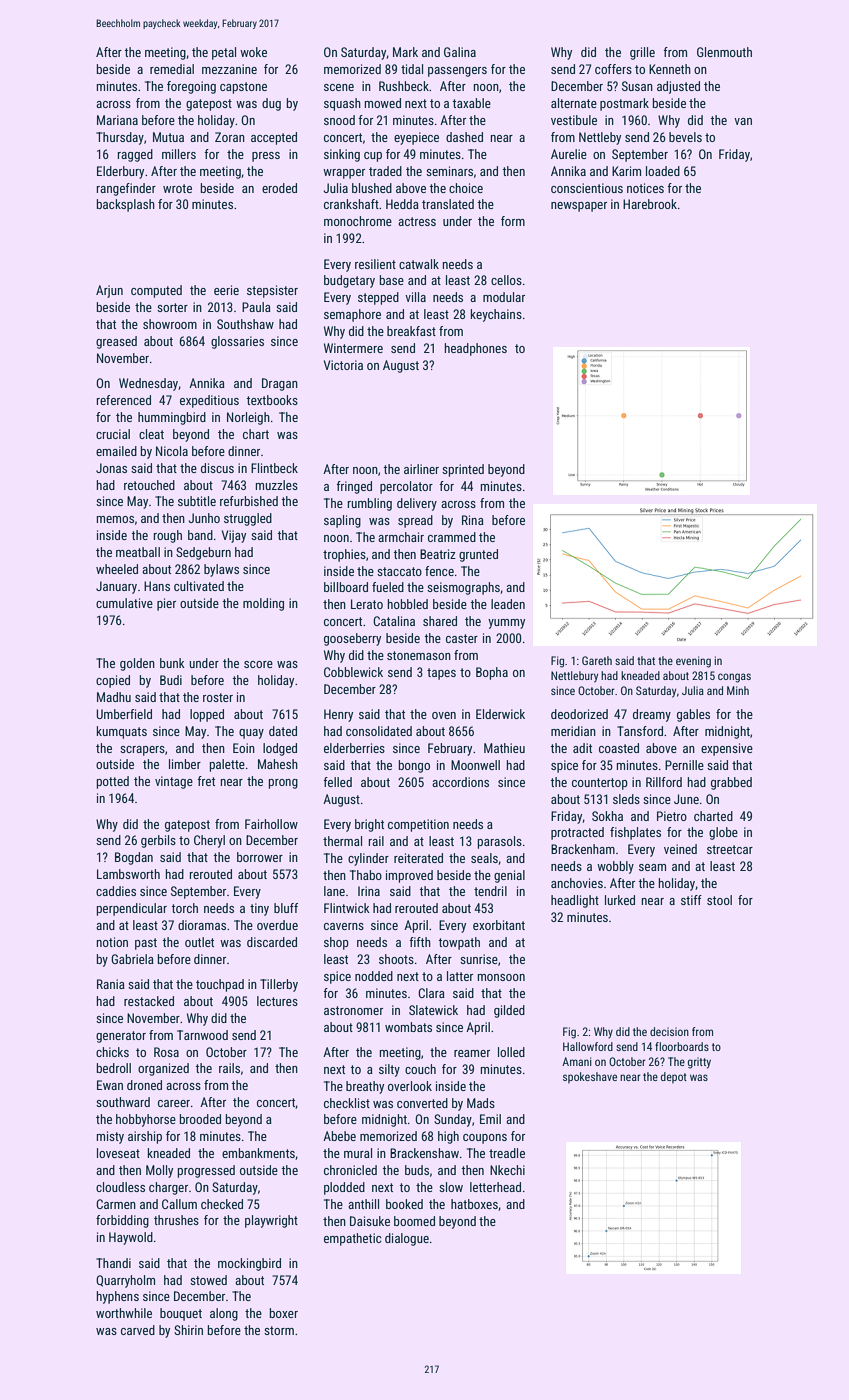  Describe the element at coordinates (642, 53) in the screenshot. I see `grille` at that location.
